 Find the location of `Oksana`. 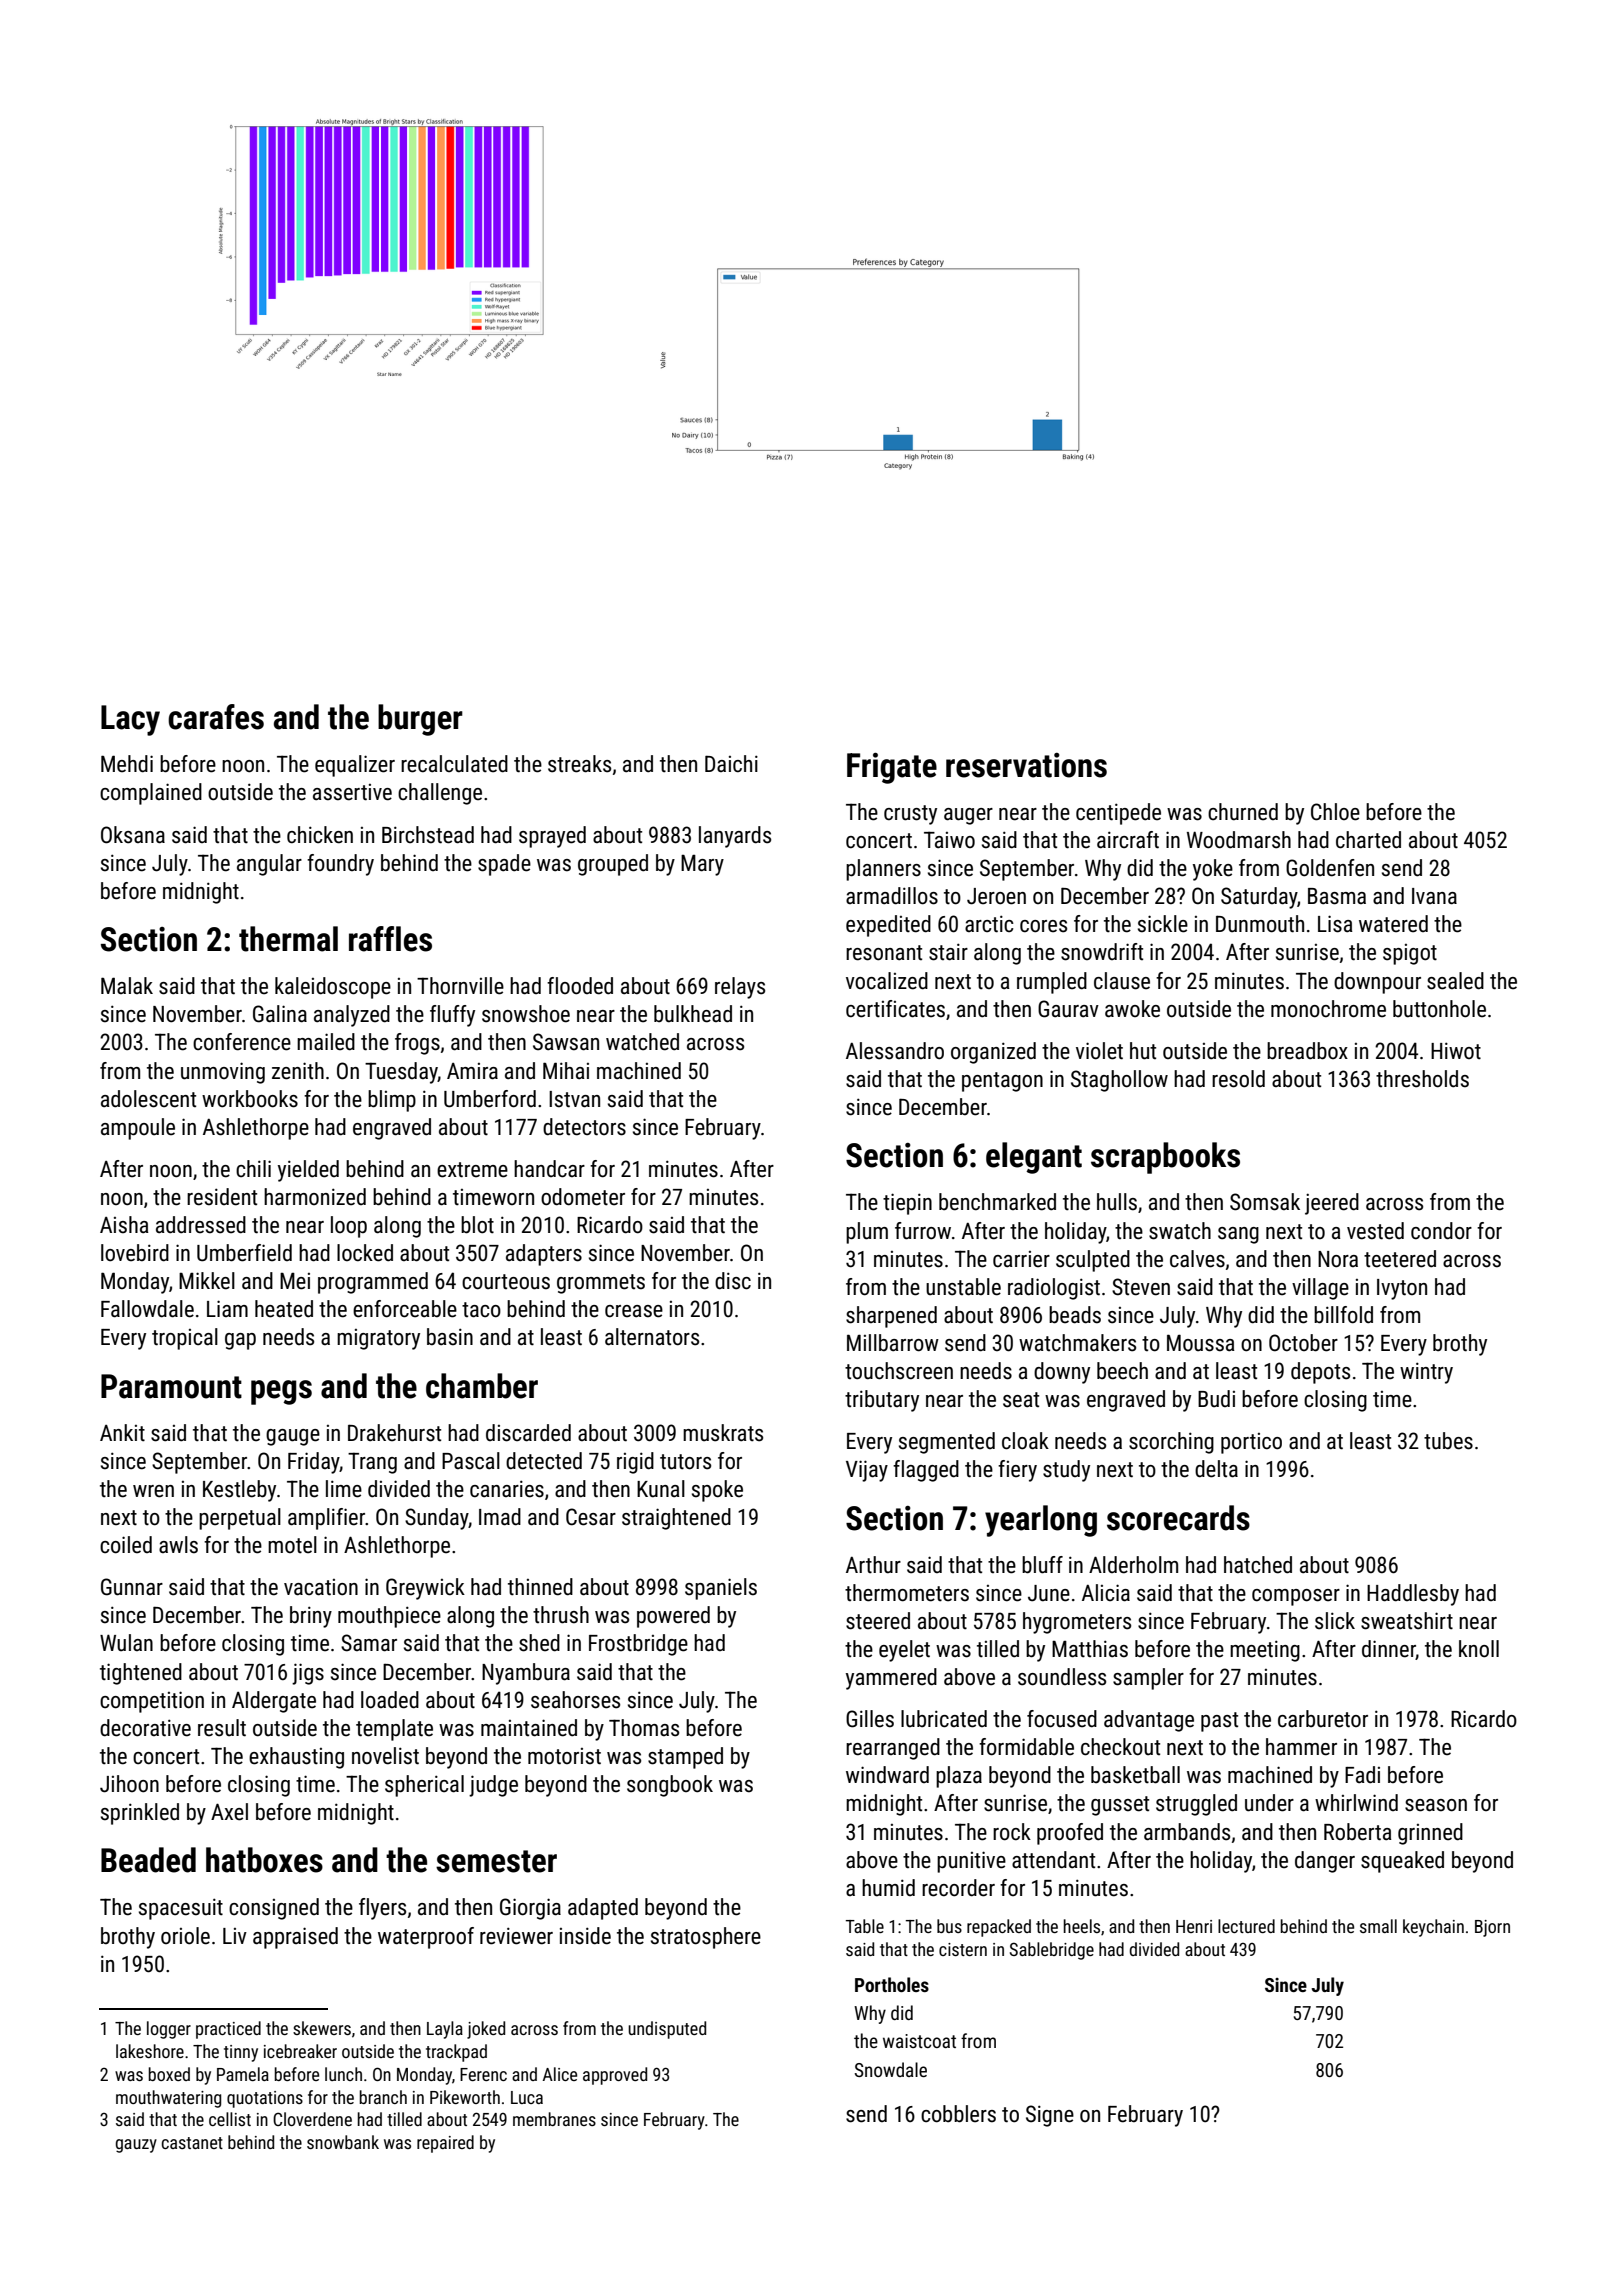

Oksana is located at coordinates (133, 835).
